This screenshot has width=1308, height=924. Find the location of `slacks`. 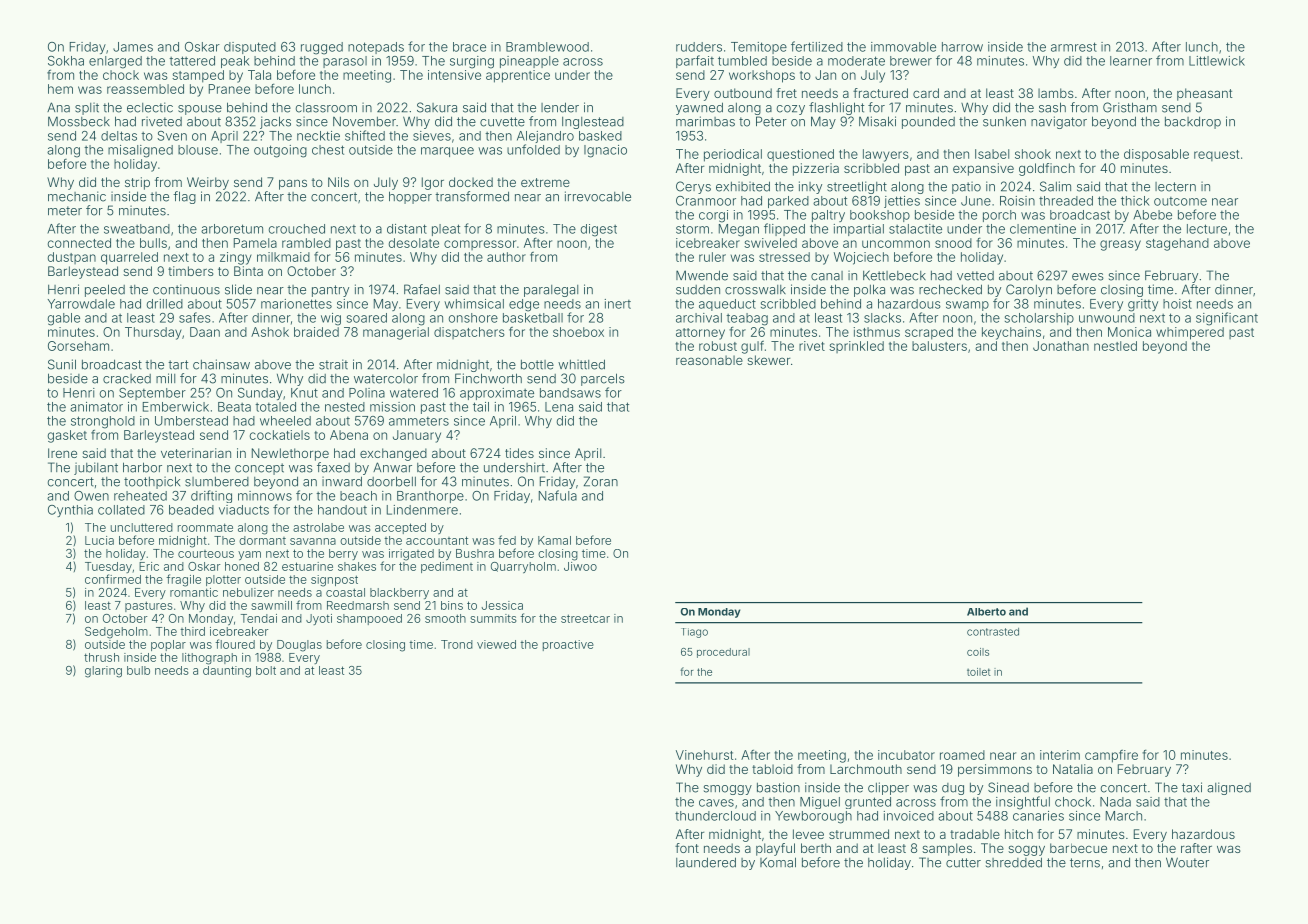

slacks is located at coordinates (882, 318).
